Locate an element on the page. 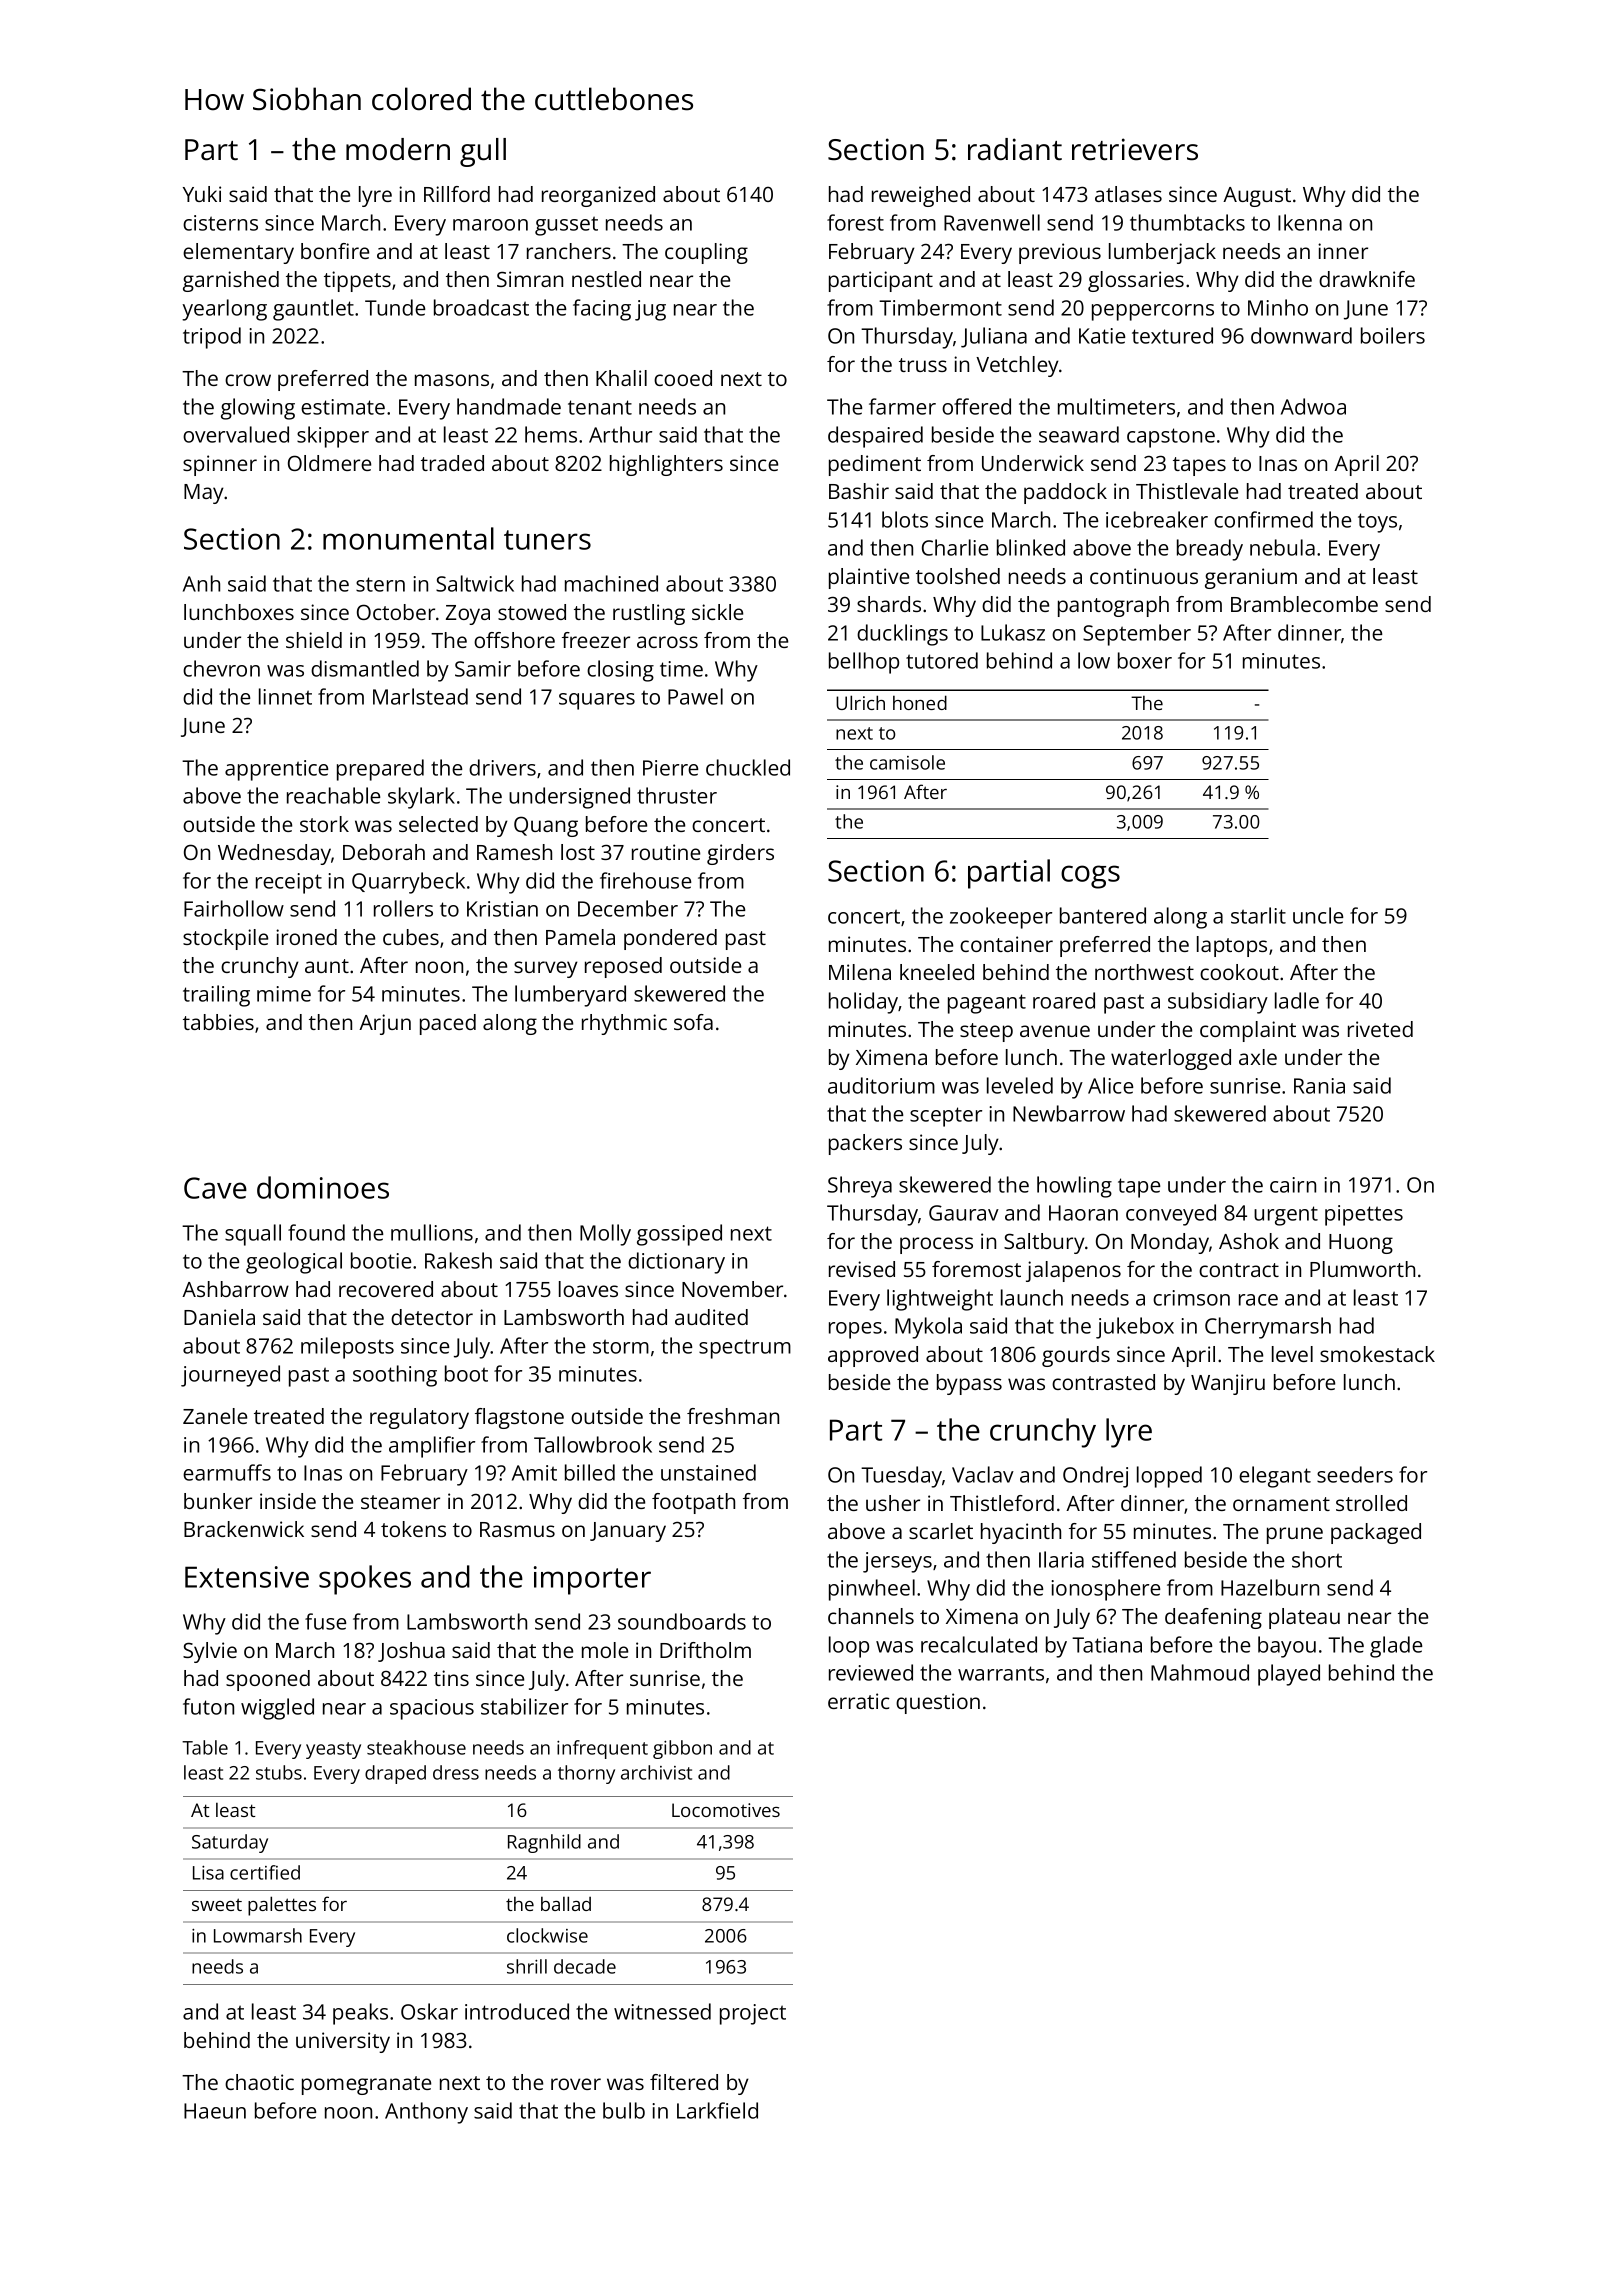 Image resolution: width=1620 pixels, height=2292 pixels. continuous is located at coordinates (1144, 576).
